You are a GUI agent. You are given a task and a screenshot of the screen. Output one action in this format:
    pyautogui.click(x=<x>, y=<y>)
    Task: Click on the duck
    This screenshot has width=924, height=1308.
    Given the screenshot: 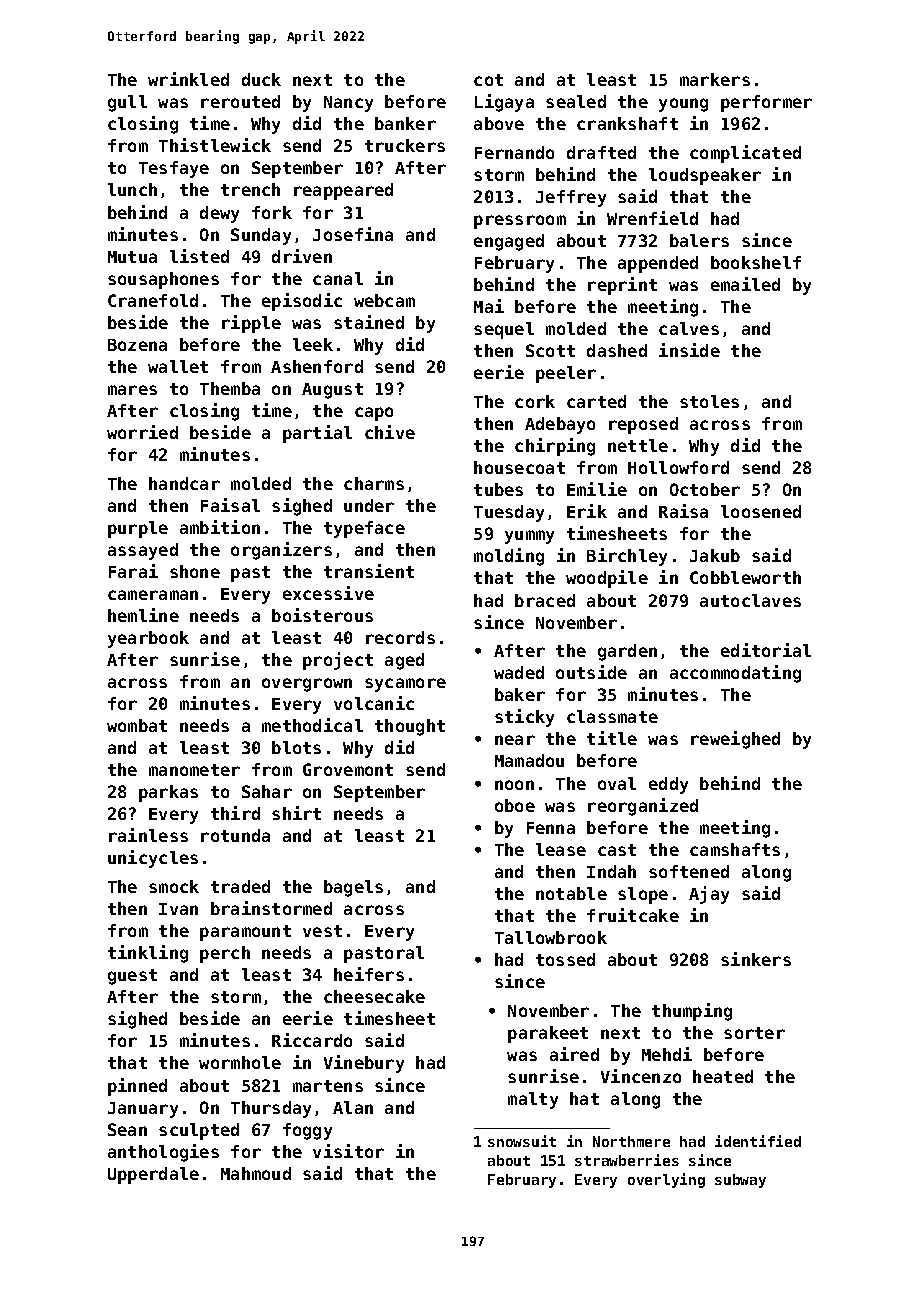 What is the action you would take?
    pyautogui.click(x=261, y=79)
